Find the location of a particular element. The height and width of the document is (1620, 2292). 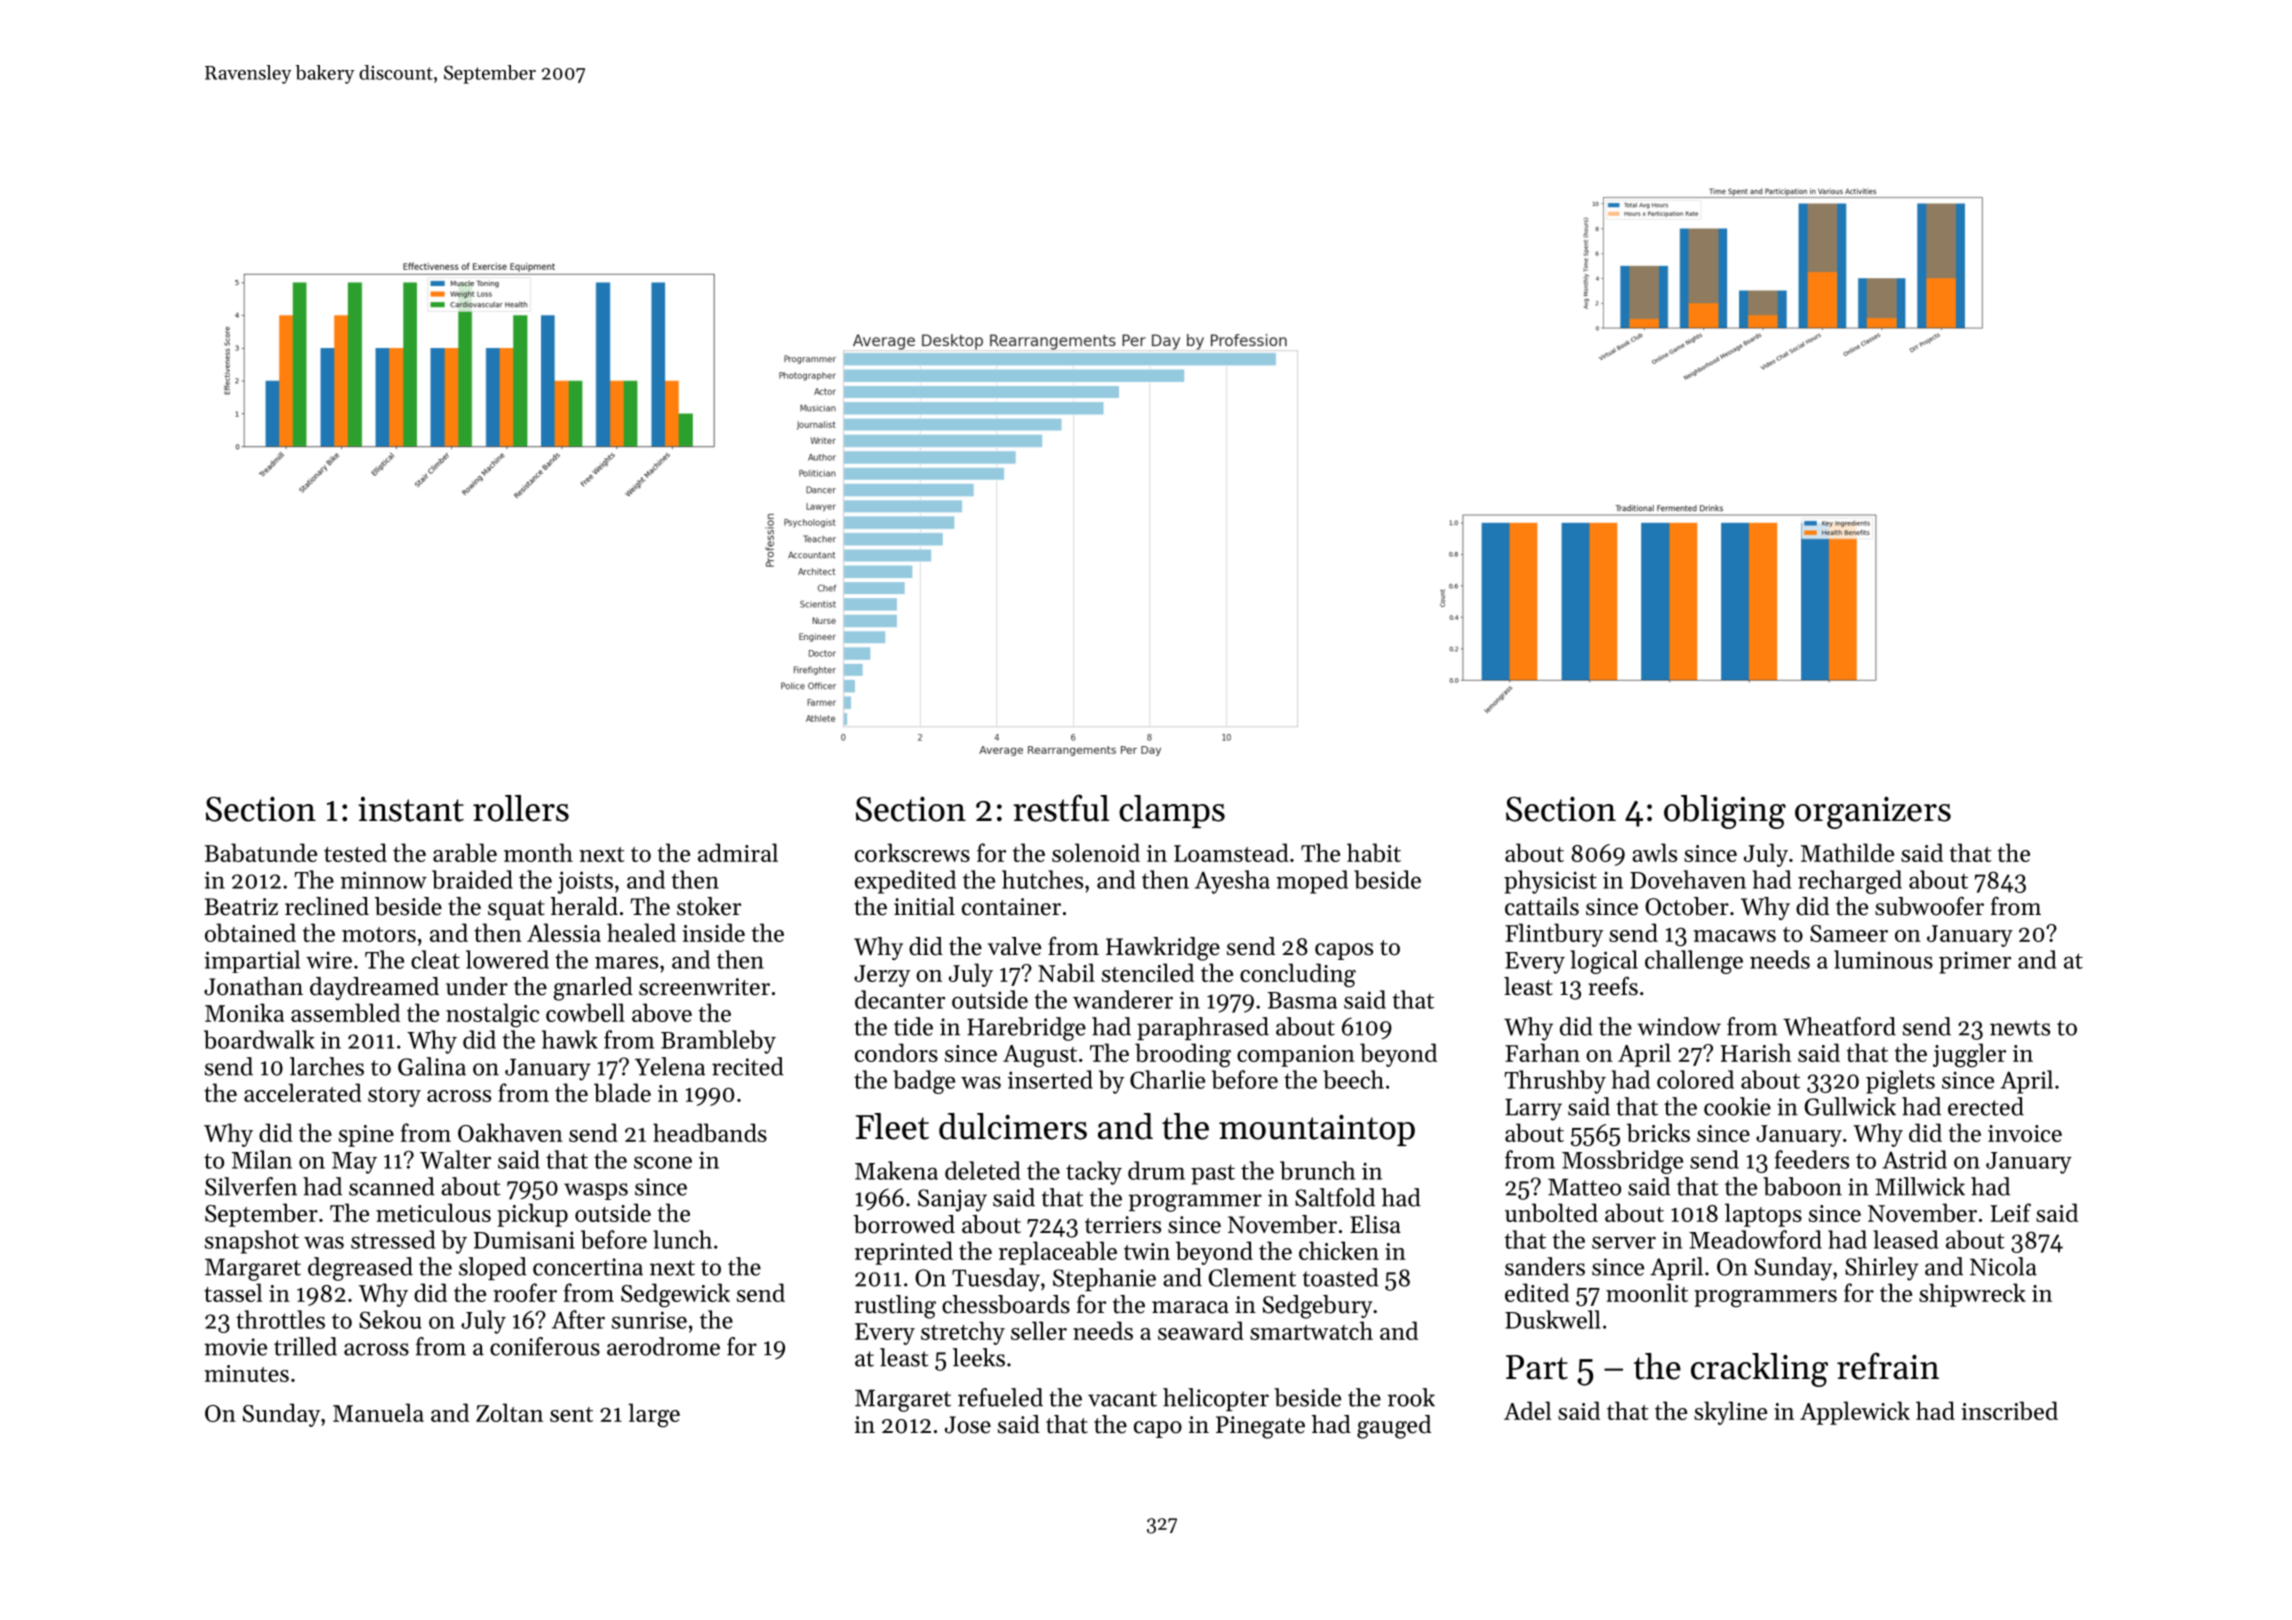

Applewick is located at coordinates (1855, 1413).
